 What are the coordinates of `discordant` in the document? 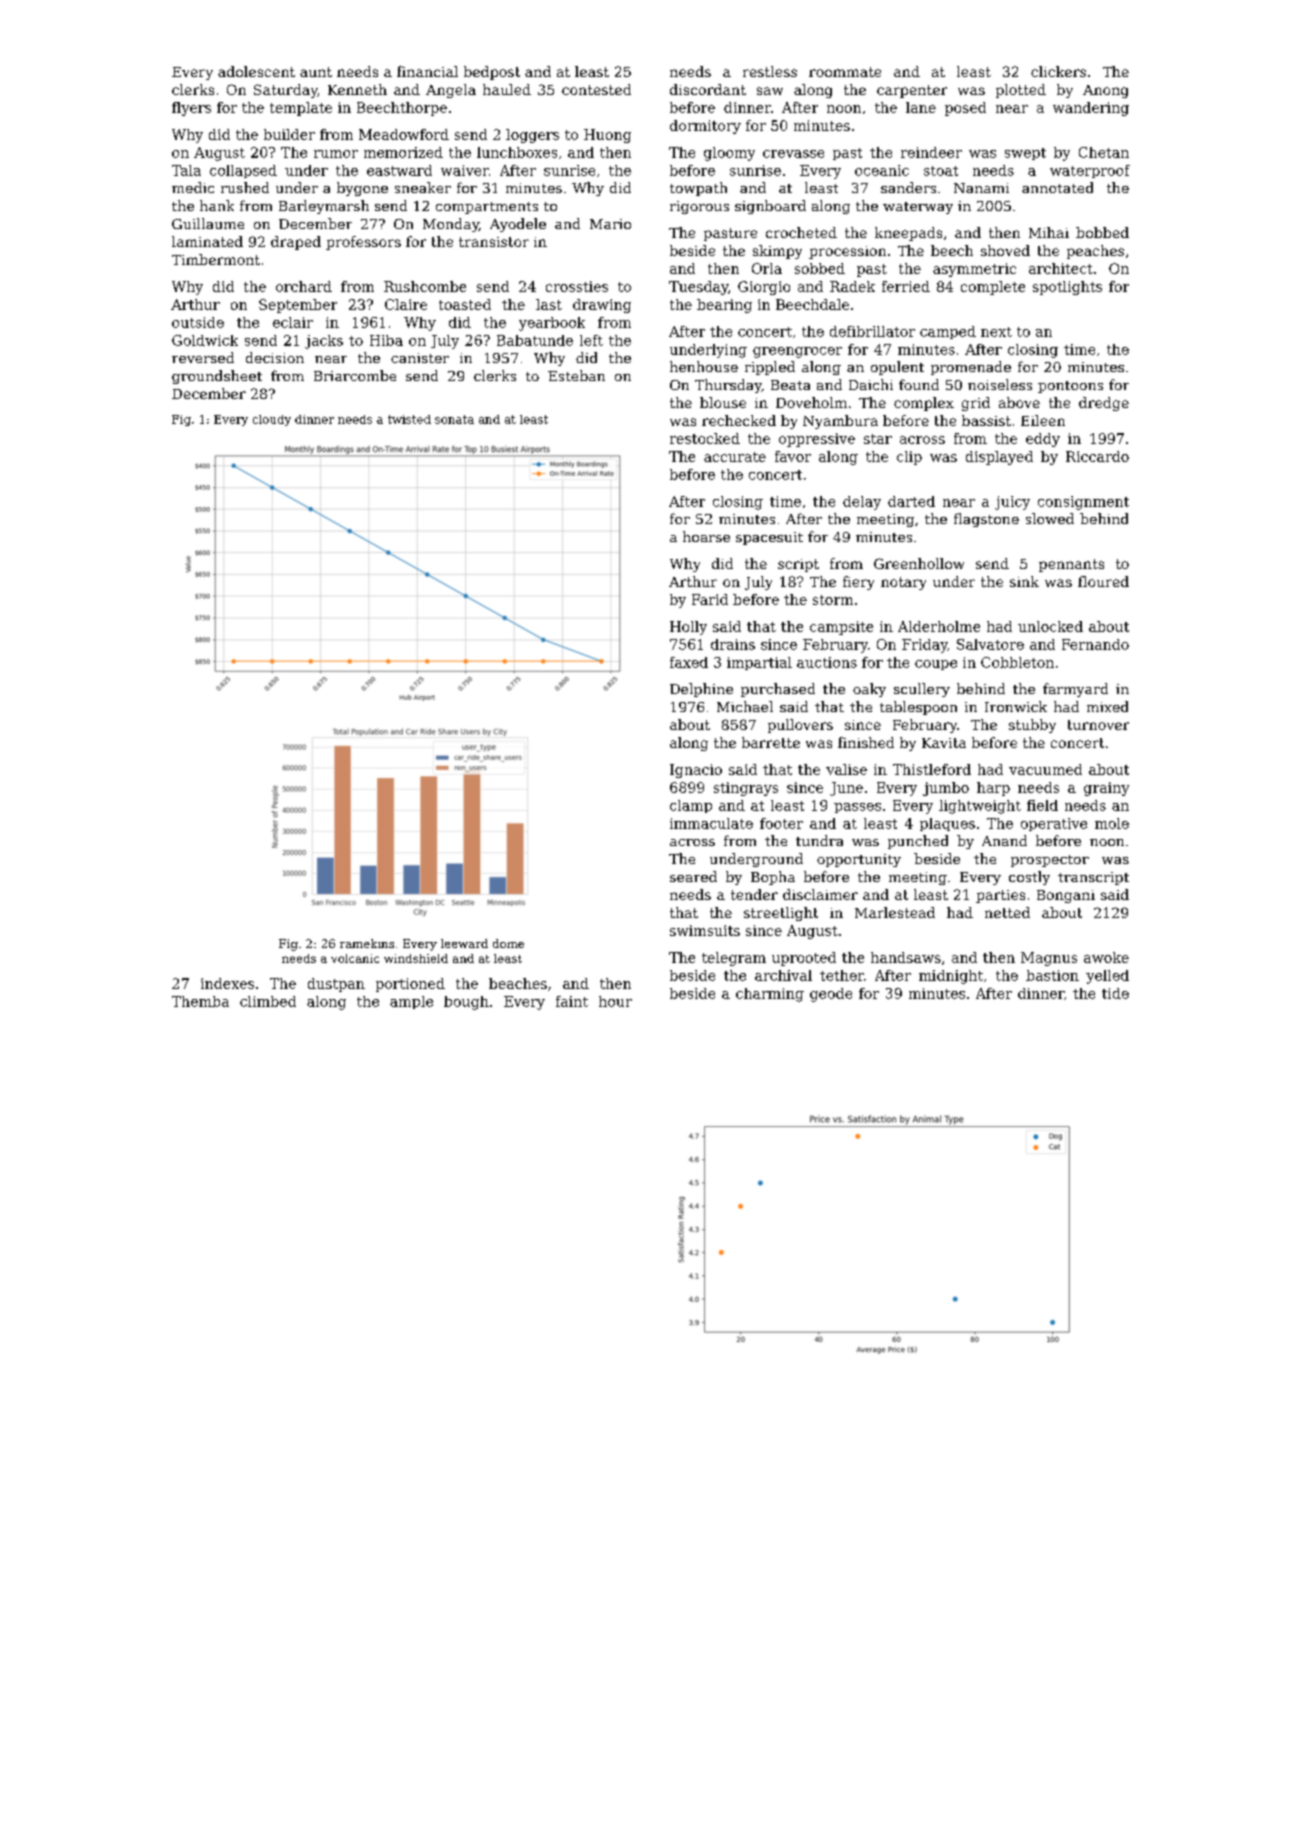 It's located at (708, 89).
